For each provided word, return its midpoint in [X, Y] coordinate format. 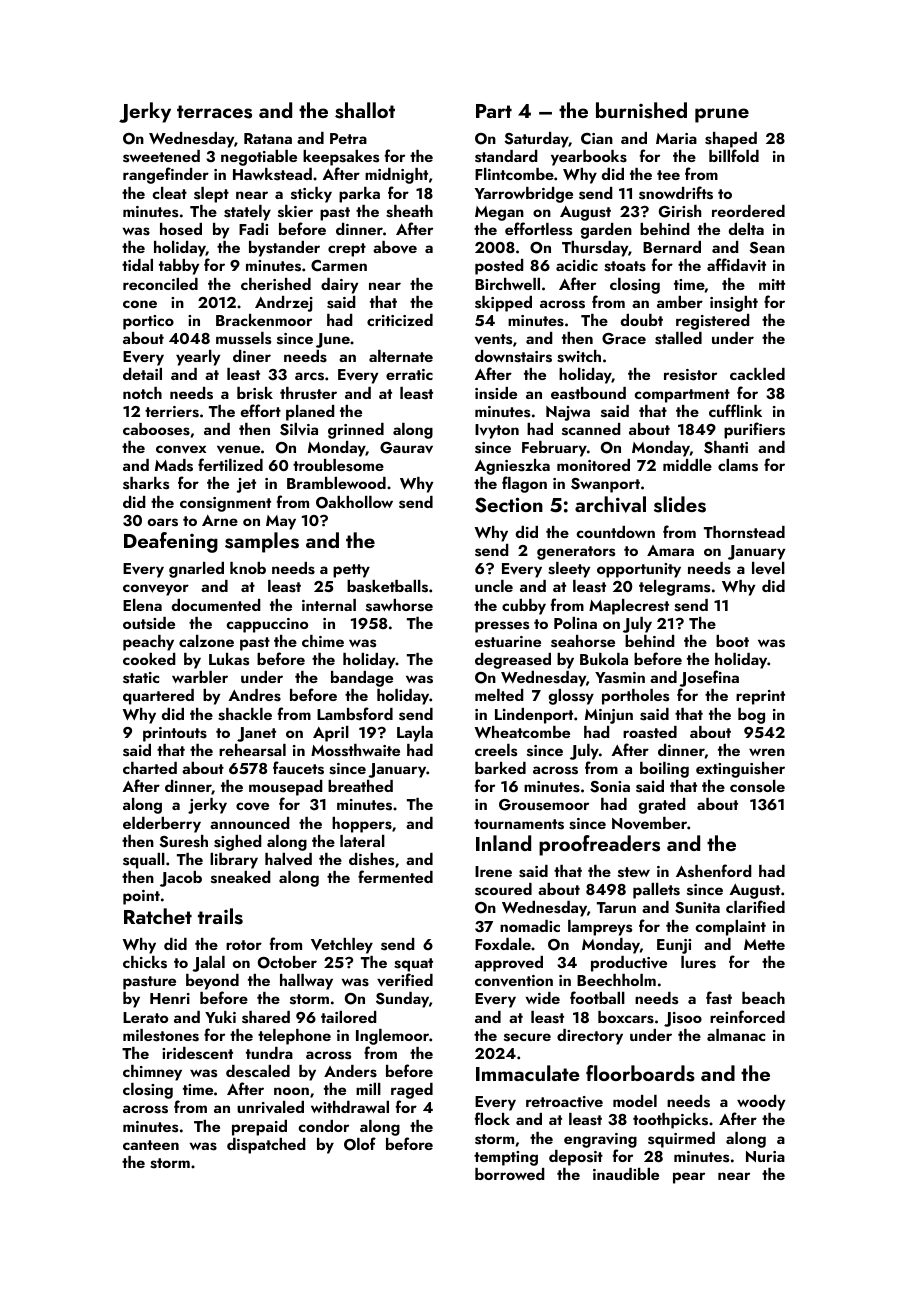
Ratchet [158, 916]
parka [359, 195]
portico [148, 322]
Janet [256, 734]
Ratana [268, 138]
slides [680, 504]
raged [412, 1091]
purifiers [754, 430]
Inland [503, 843]
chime [323, 641]
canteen [151, 1145]
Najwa [568, 413]
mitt [772, 284]
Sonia [610, 787]
